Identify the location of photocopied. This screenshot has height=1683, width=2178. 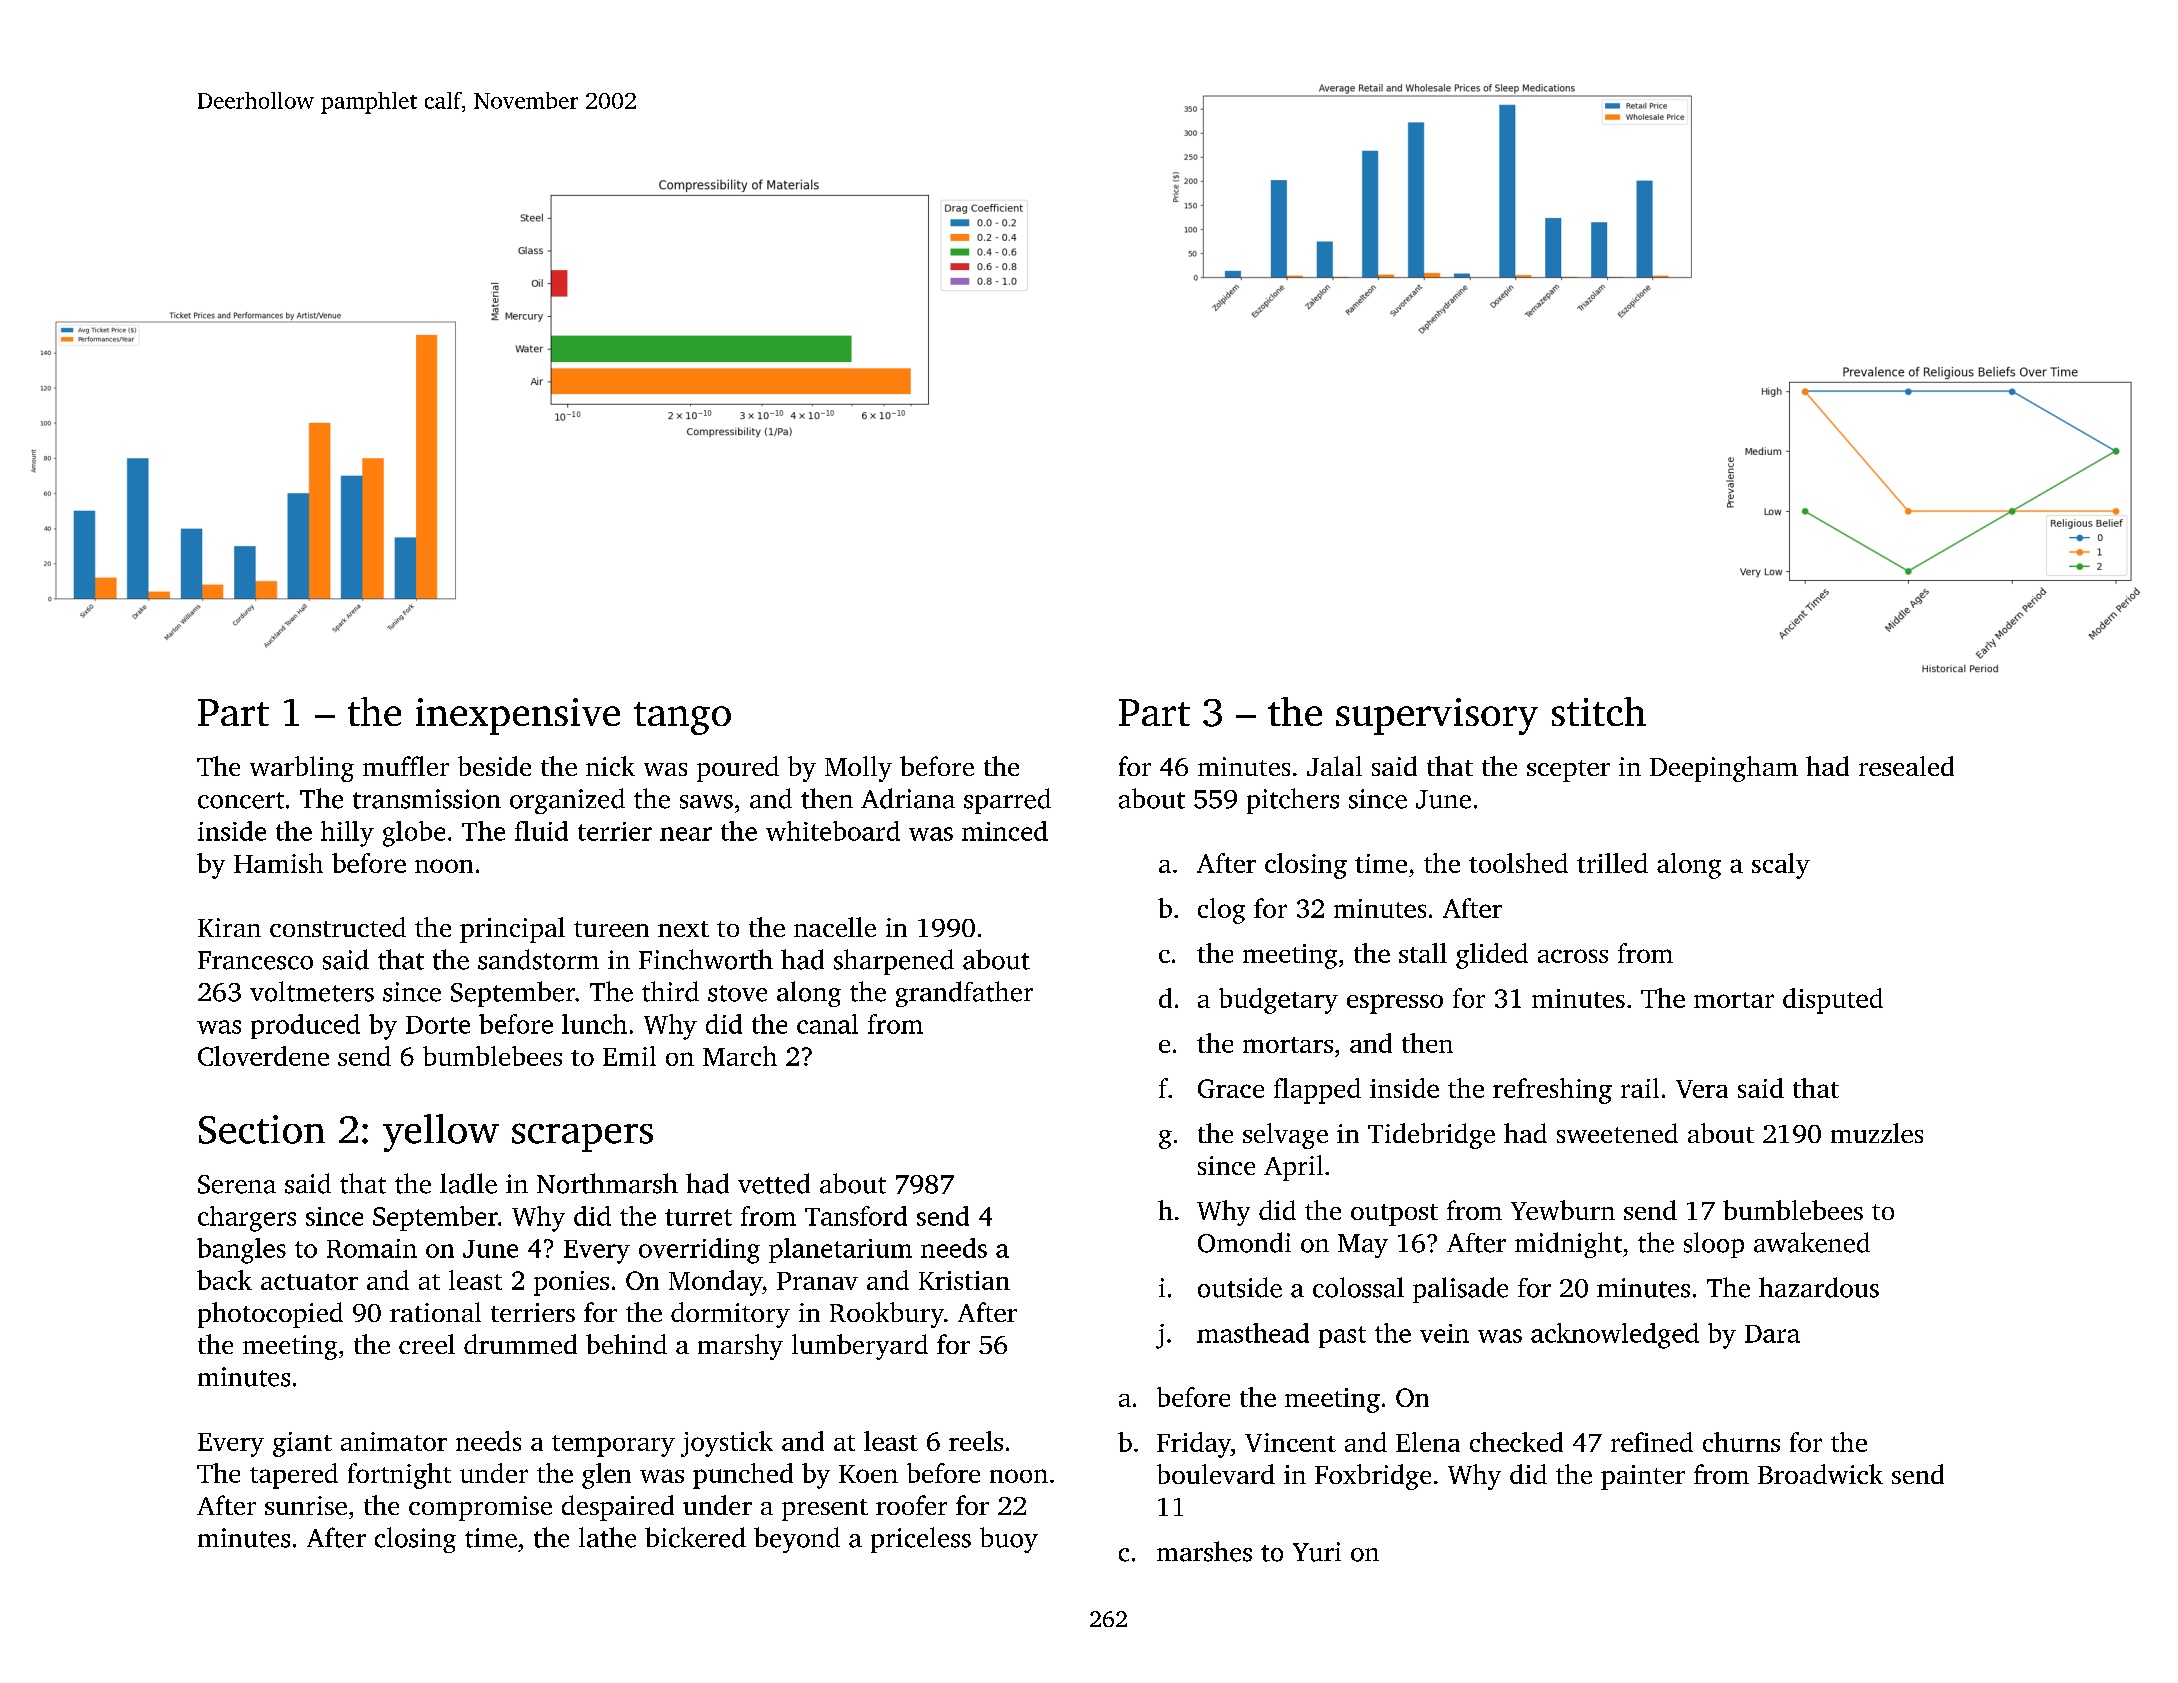
(270, 1315).
